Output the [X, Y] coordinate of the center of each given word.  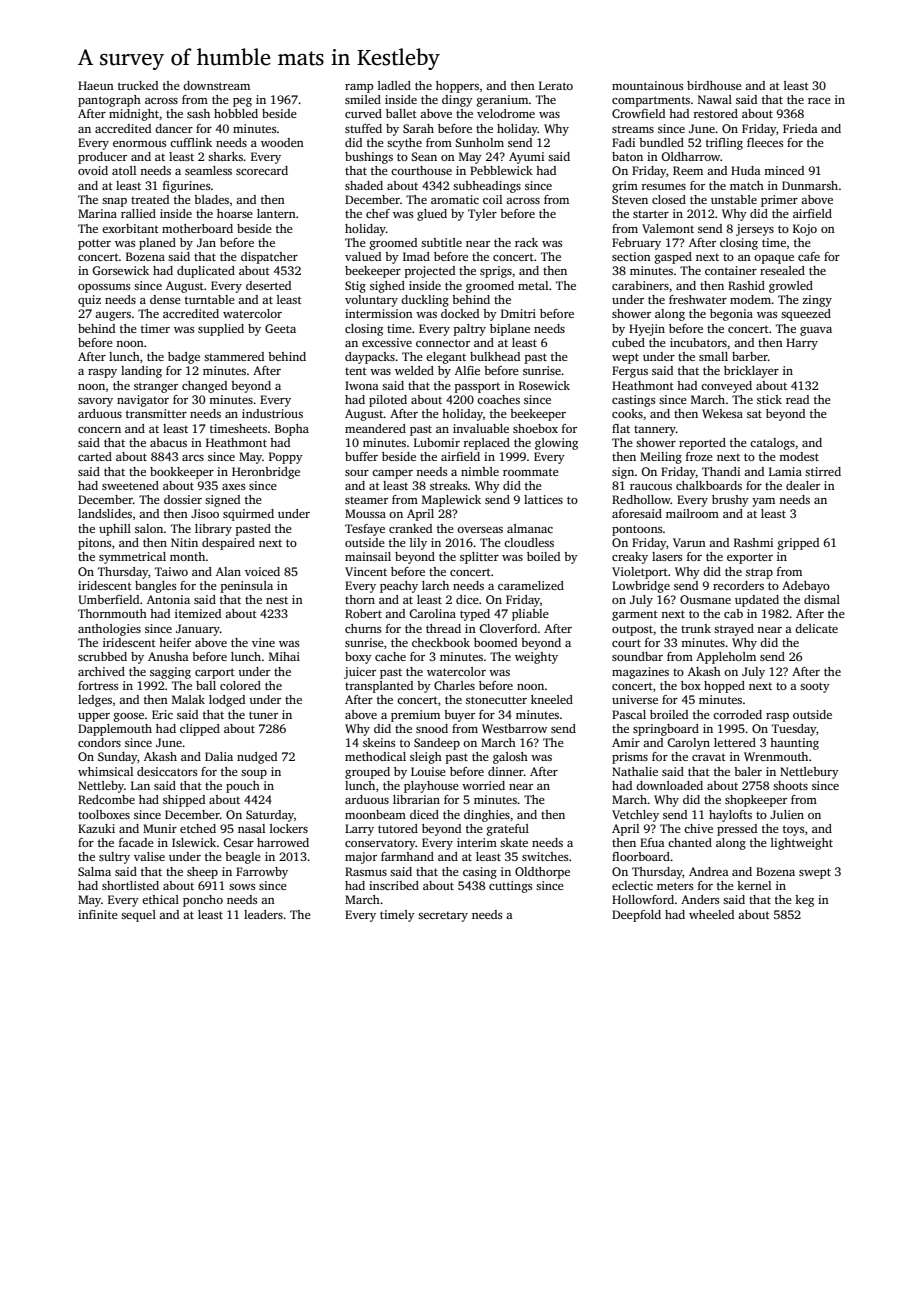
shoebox [535, 428]
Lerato [556, 85]
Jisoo [205, 513]
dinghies [487, 816]
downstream [216, 85]
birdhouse [714, 85]
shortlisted [130, 885]
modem [750, 299]
